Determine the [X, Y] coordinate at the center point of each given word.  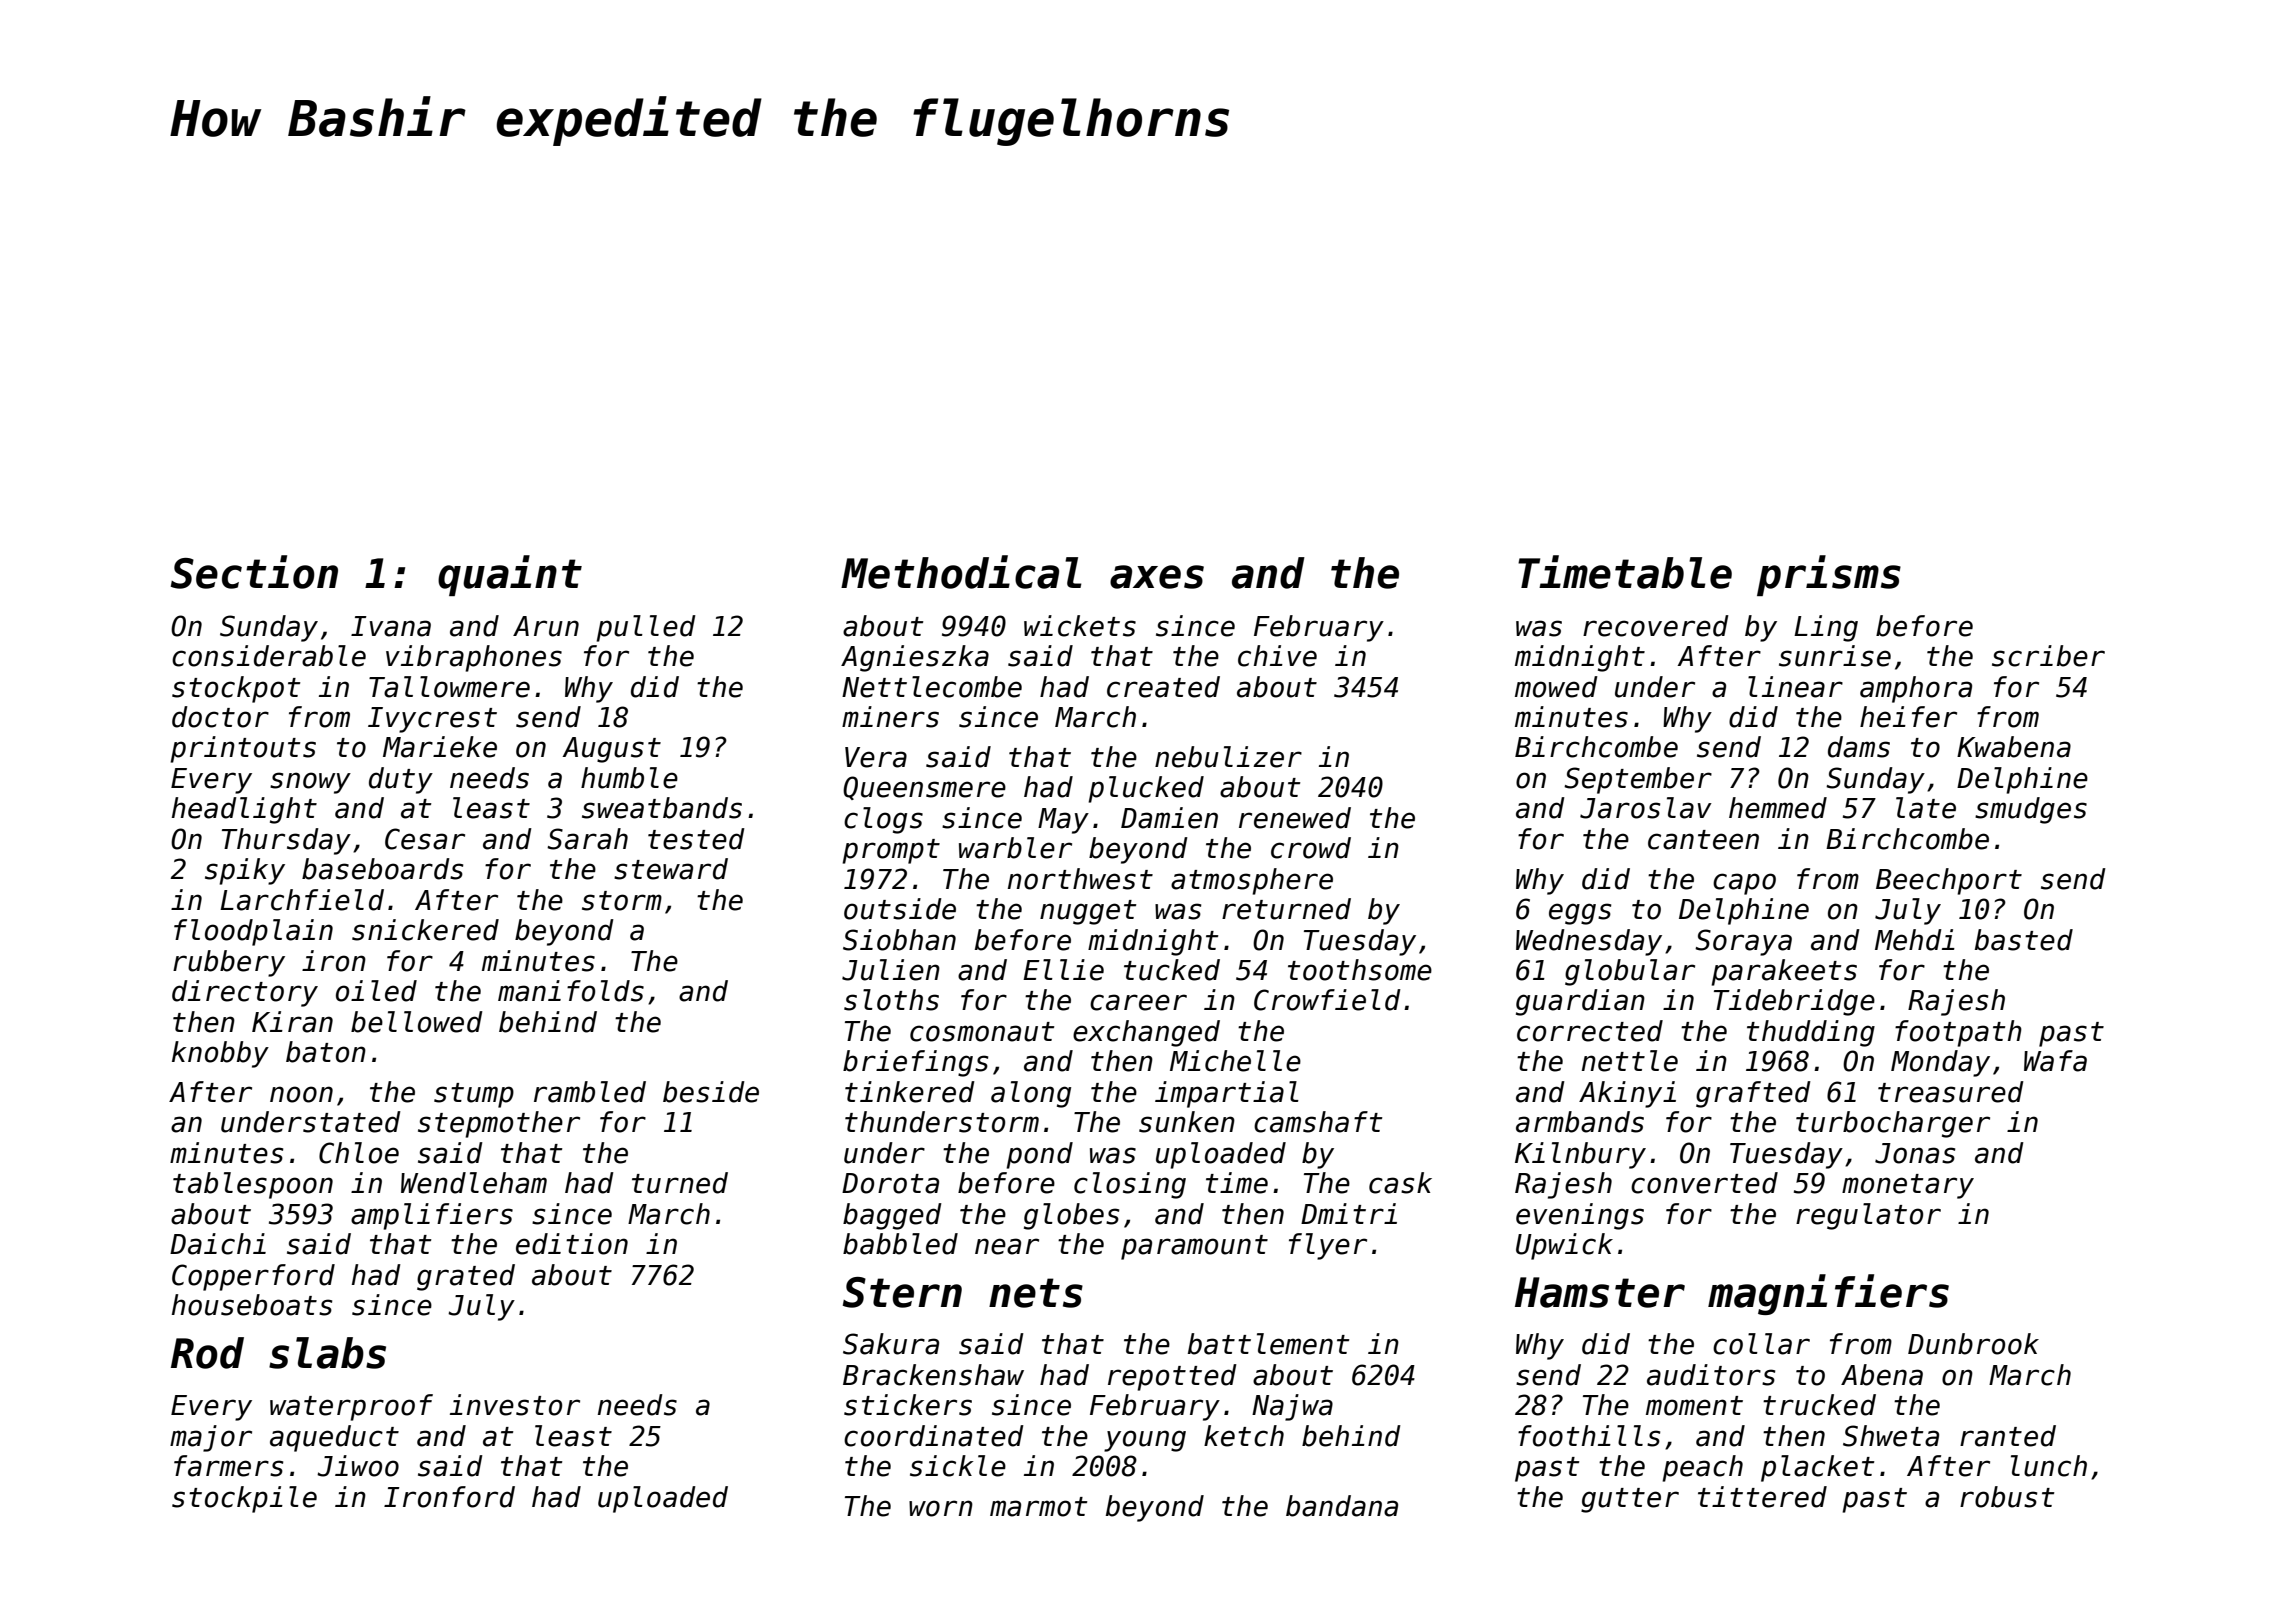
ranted [2008, 1436]
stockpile [244, 1499]
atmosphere [1252, 881]
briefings [915, 1063]
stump [474, 1095]
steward [671, 869]
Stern [902, 1292]
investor [515, 1405]
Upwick [1564, 1246]
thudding [1811, 1033]
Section [254, 572]
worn [941, 1508]
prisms [1829, 575]
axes [1157, 577]
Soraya [1743, 942]
